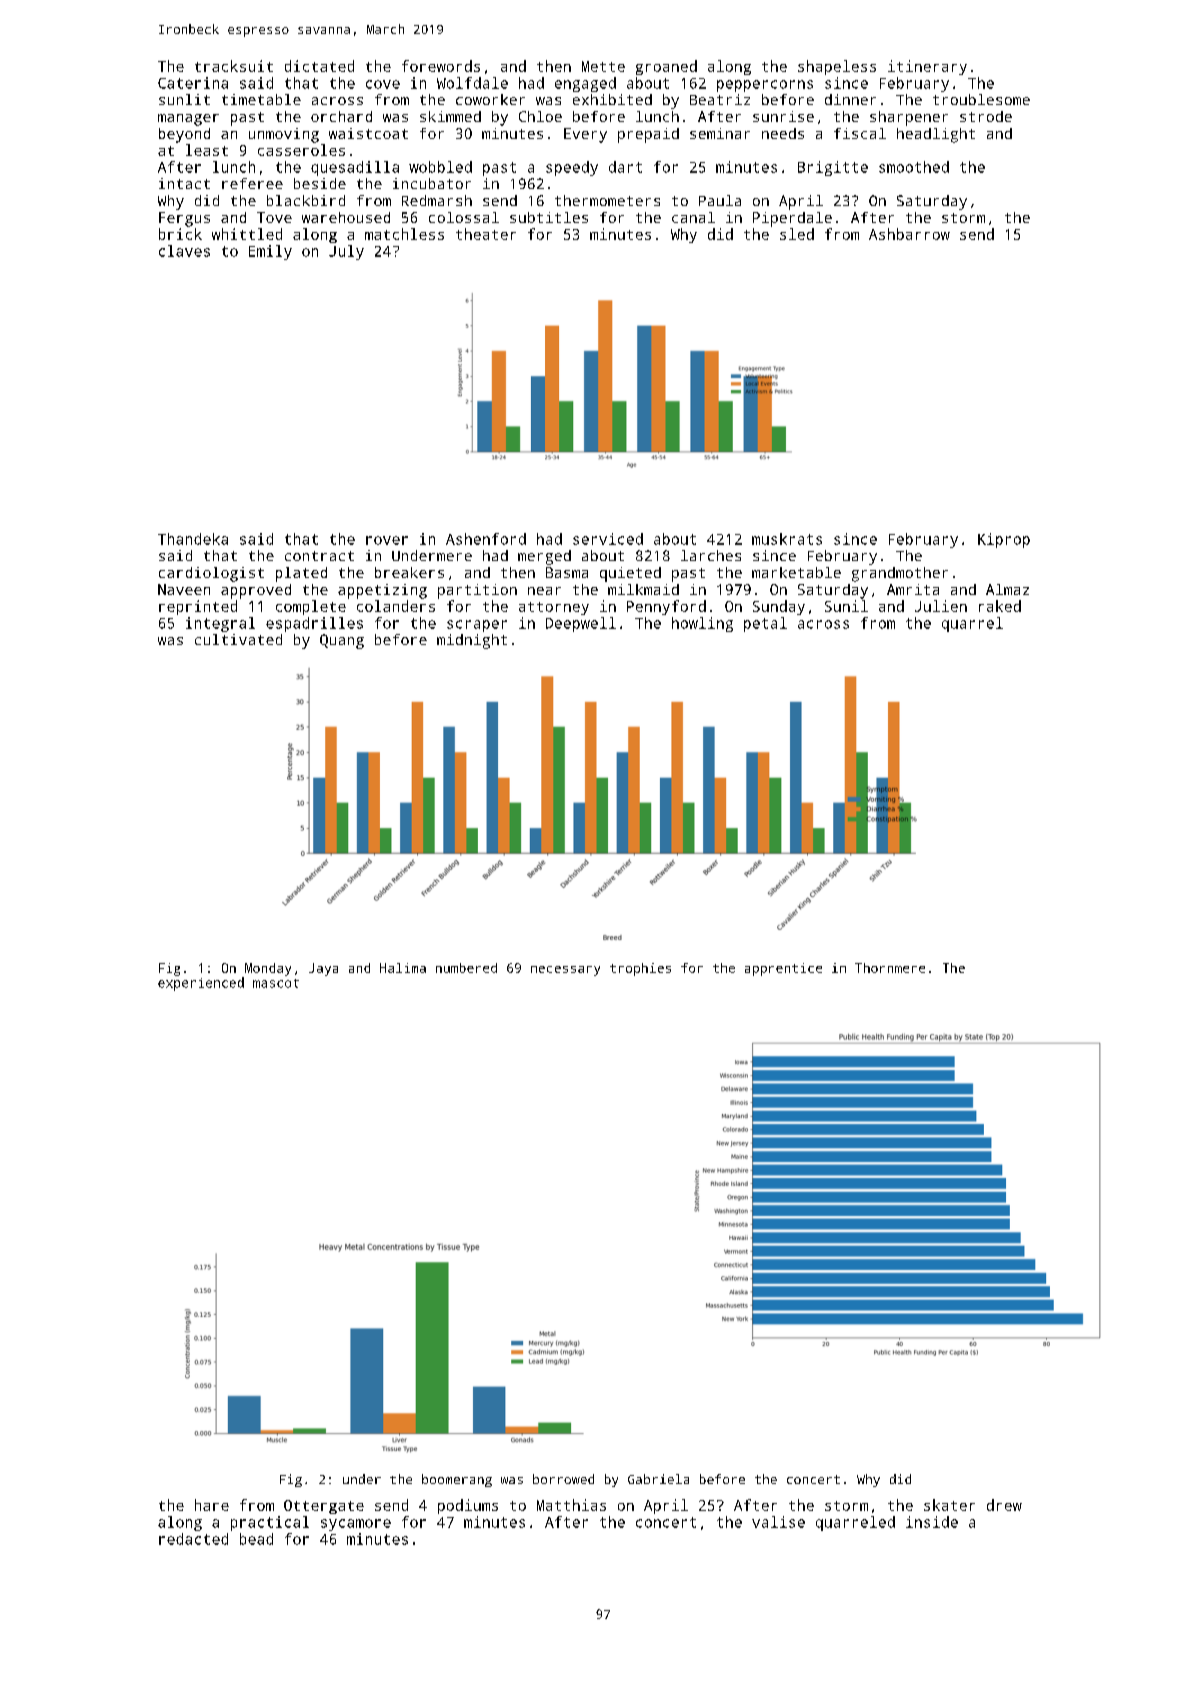 This page has height=1685, width=1191. What do you see at coordinates (207, 150) in the page?
I see `least` at bounding box center [207, 150].
